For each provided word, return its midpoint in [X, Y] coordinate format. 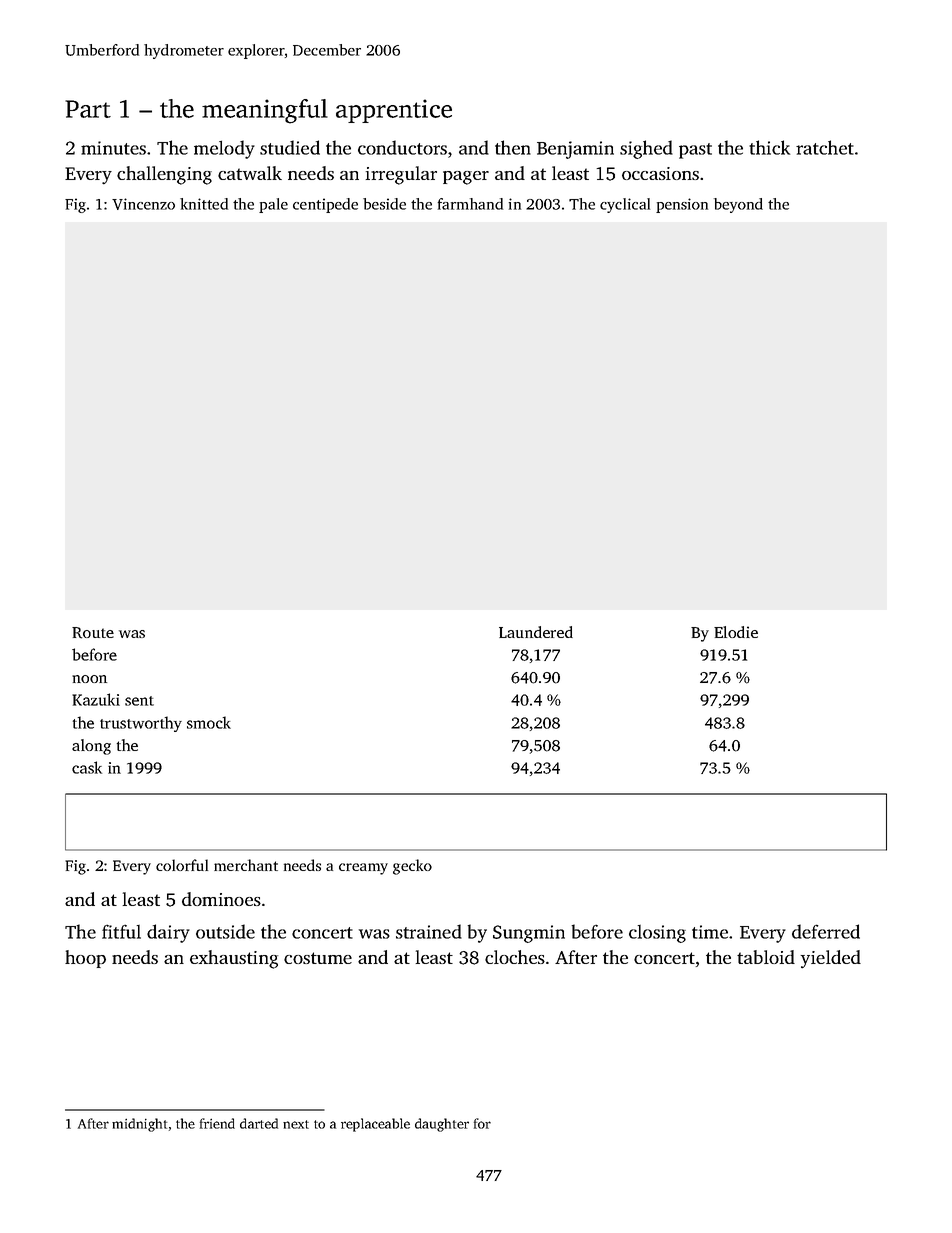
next [296, 1124]
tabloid [766, 957]
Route [93, 633]
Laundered [536, 632]
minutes [113, 148]
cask [87, 767]
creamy [363, 869]
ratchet [825, 147]
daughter [442, 1125]
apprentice [394, 111]
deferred [826, 931]
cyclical [625, 205]
